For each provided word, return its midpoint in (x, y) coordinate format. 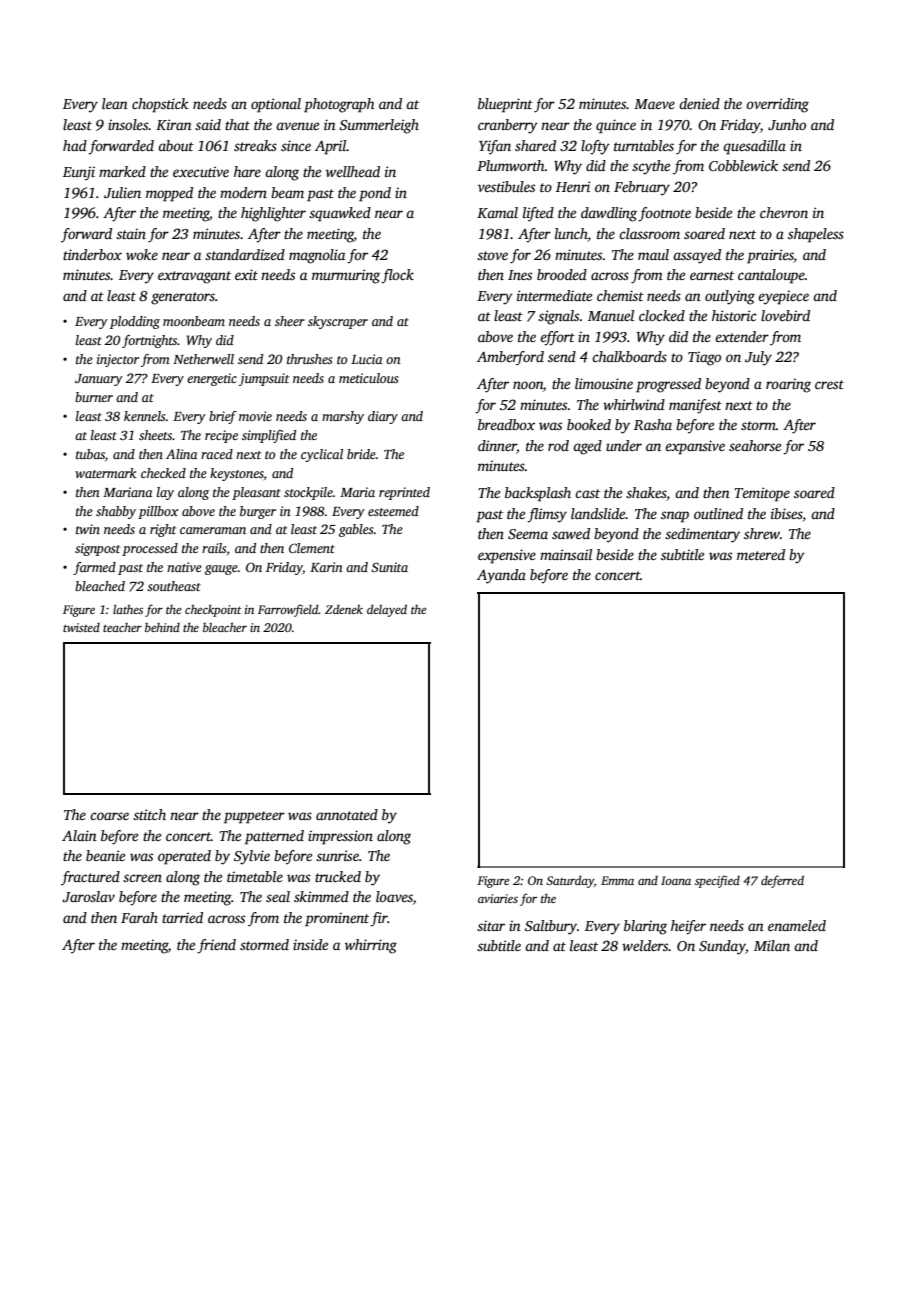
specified (717, 881)
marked (122, 171)
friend (216, 946)
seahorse (755, 445)
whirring (371, 946)
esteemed (393, 511)
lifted (538, 214)
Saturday (570, 881)
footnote (664, 214)
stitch (149, 814)
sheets (155, 435)
